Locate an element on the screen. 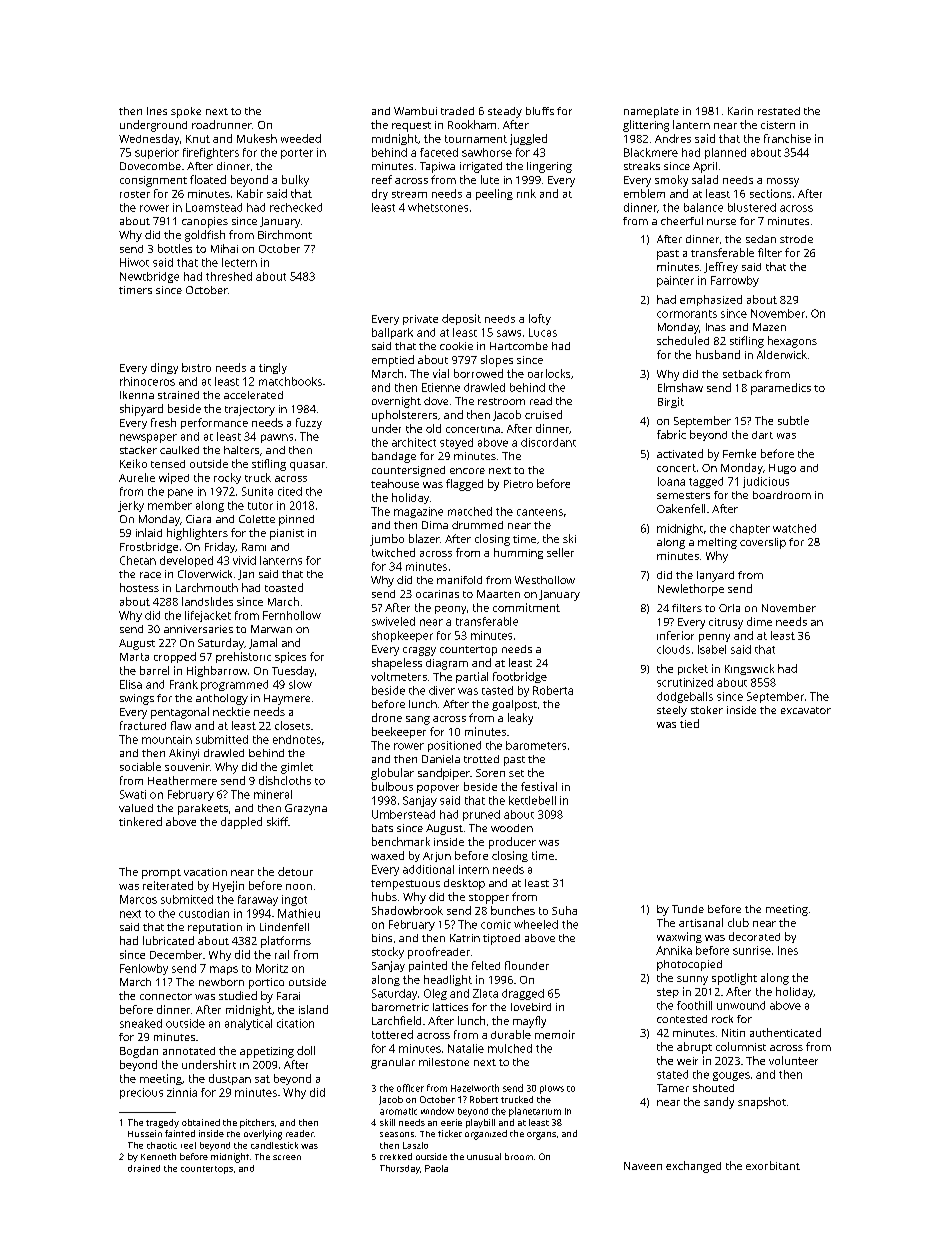 The height and width of the screenshot is (1233, 952). club is located at coordinates (738, 922).
